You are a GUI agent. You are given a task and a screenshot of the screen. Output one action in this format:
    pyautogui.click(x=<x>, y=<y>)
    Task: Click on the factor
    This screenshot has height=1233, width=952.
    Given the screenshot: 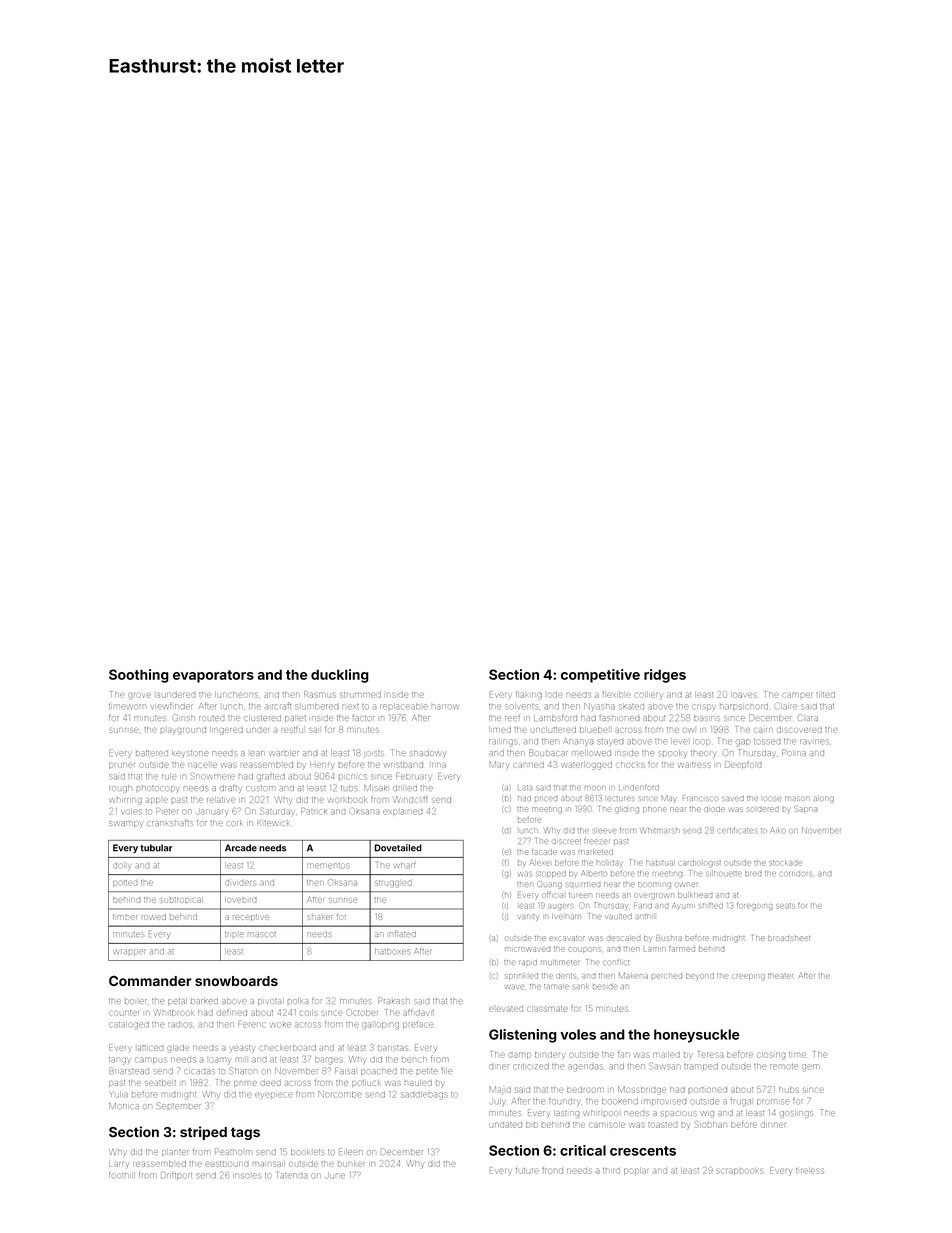 What is the action you would take?
    pyautogui.click(x=363, y=718)
